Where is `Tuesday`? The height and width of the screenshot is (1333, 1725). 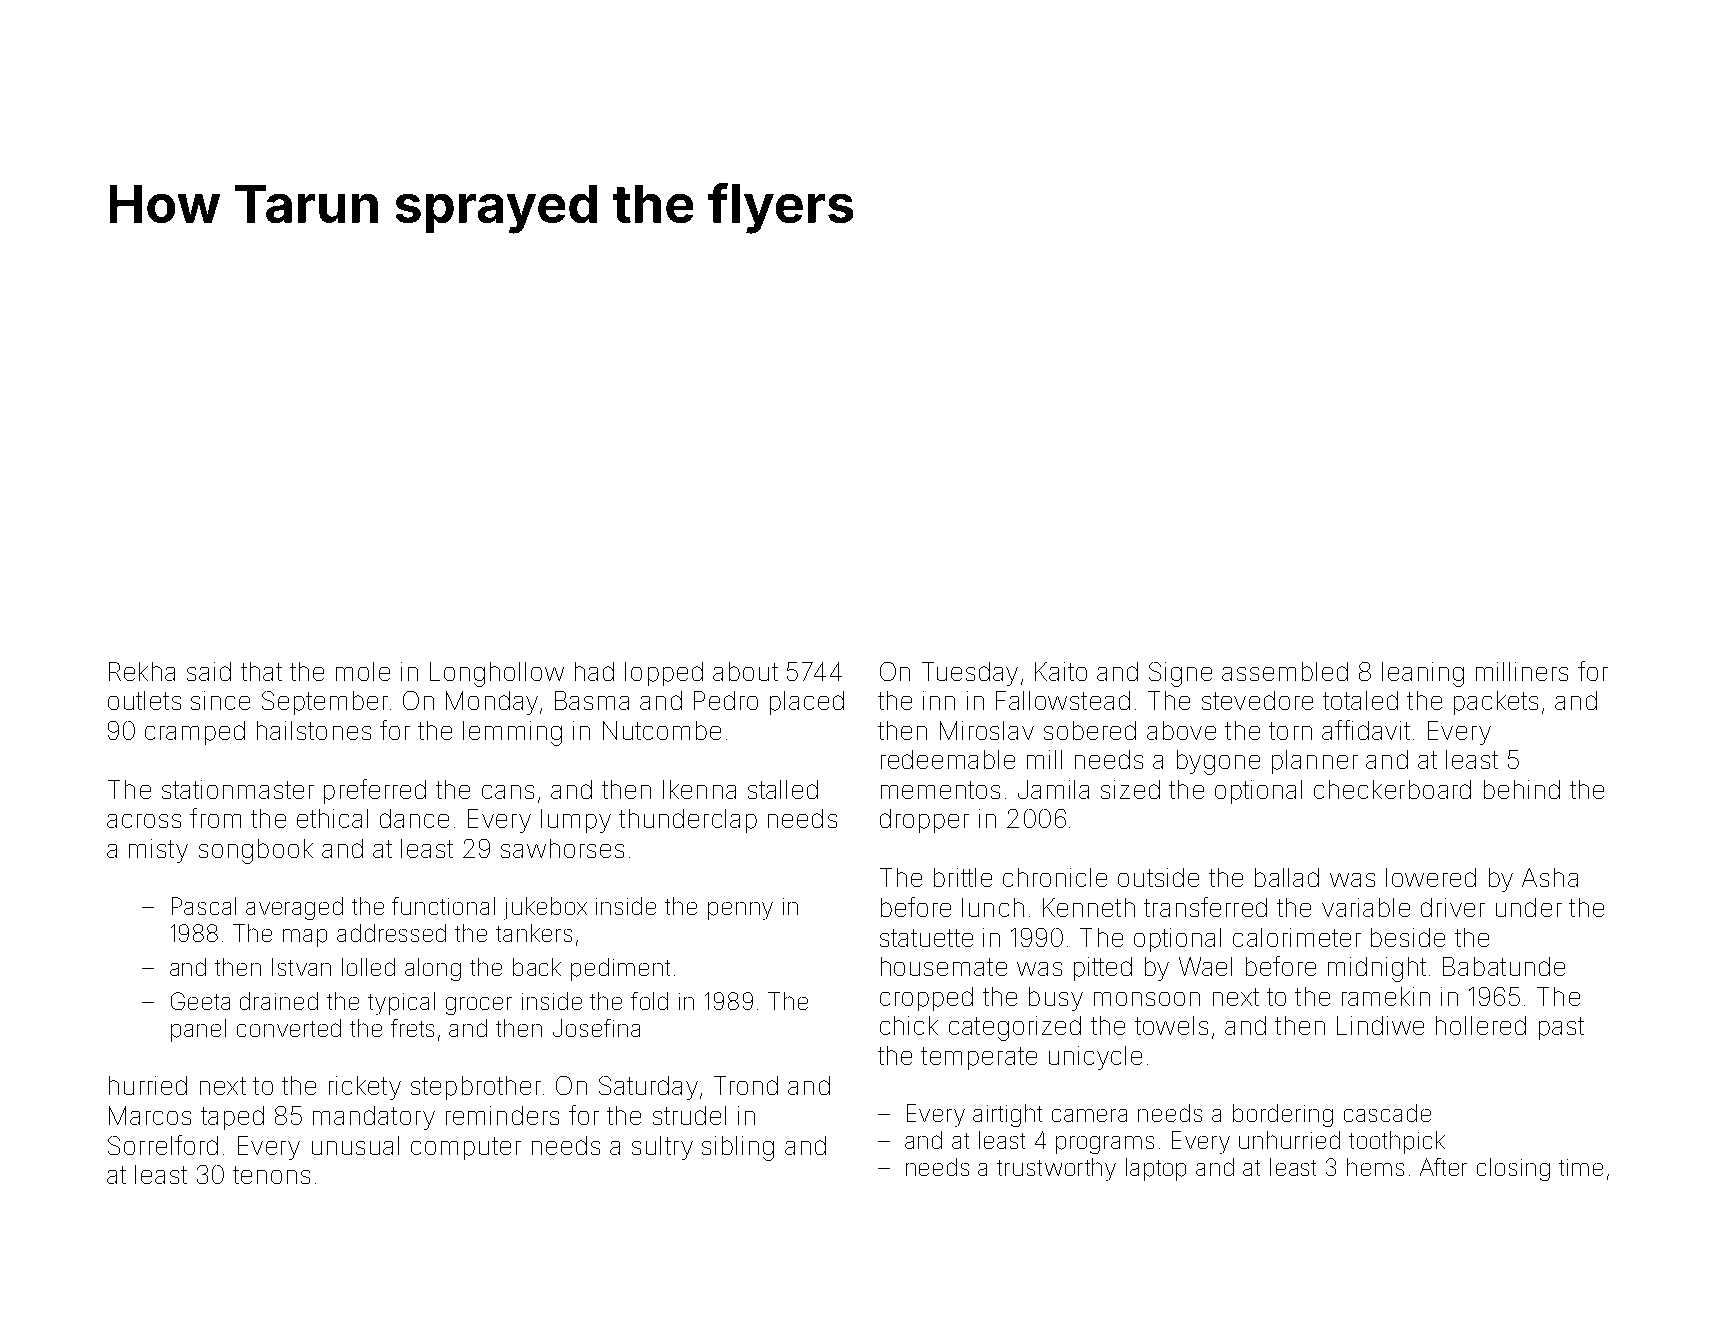
Tuesday is located at coordinates (970, 674).
